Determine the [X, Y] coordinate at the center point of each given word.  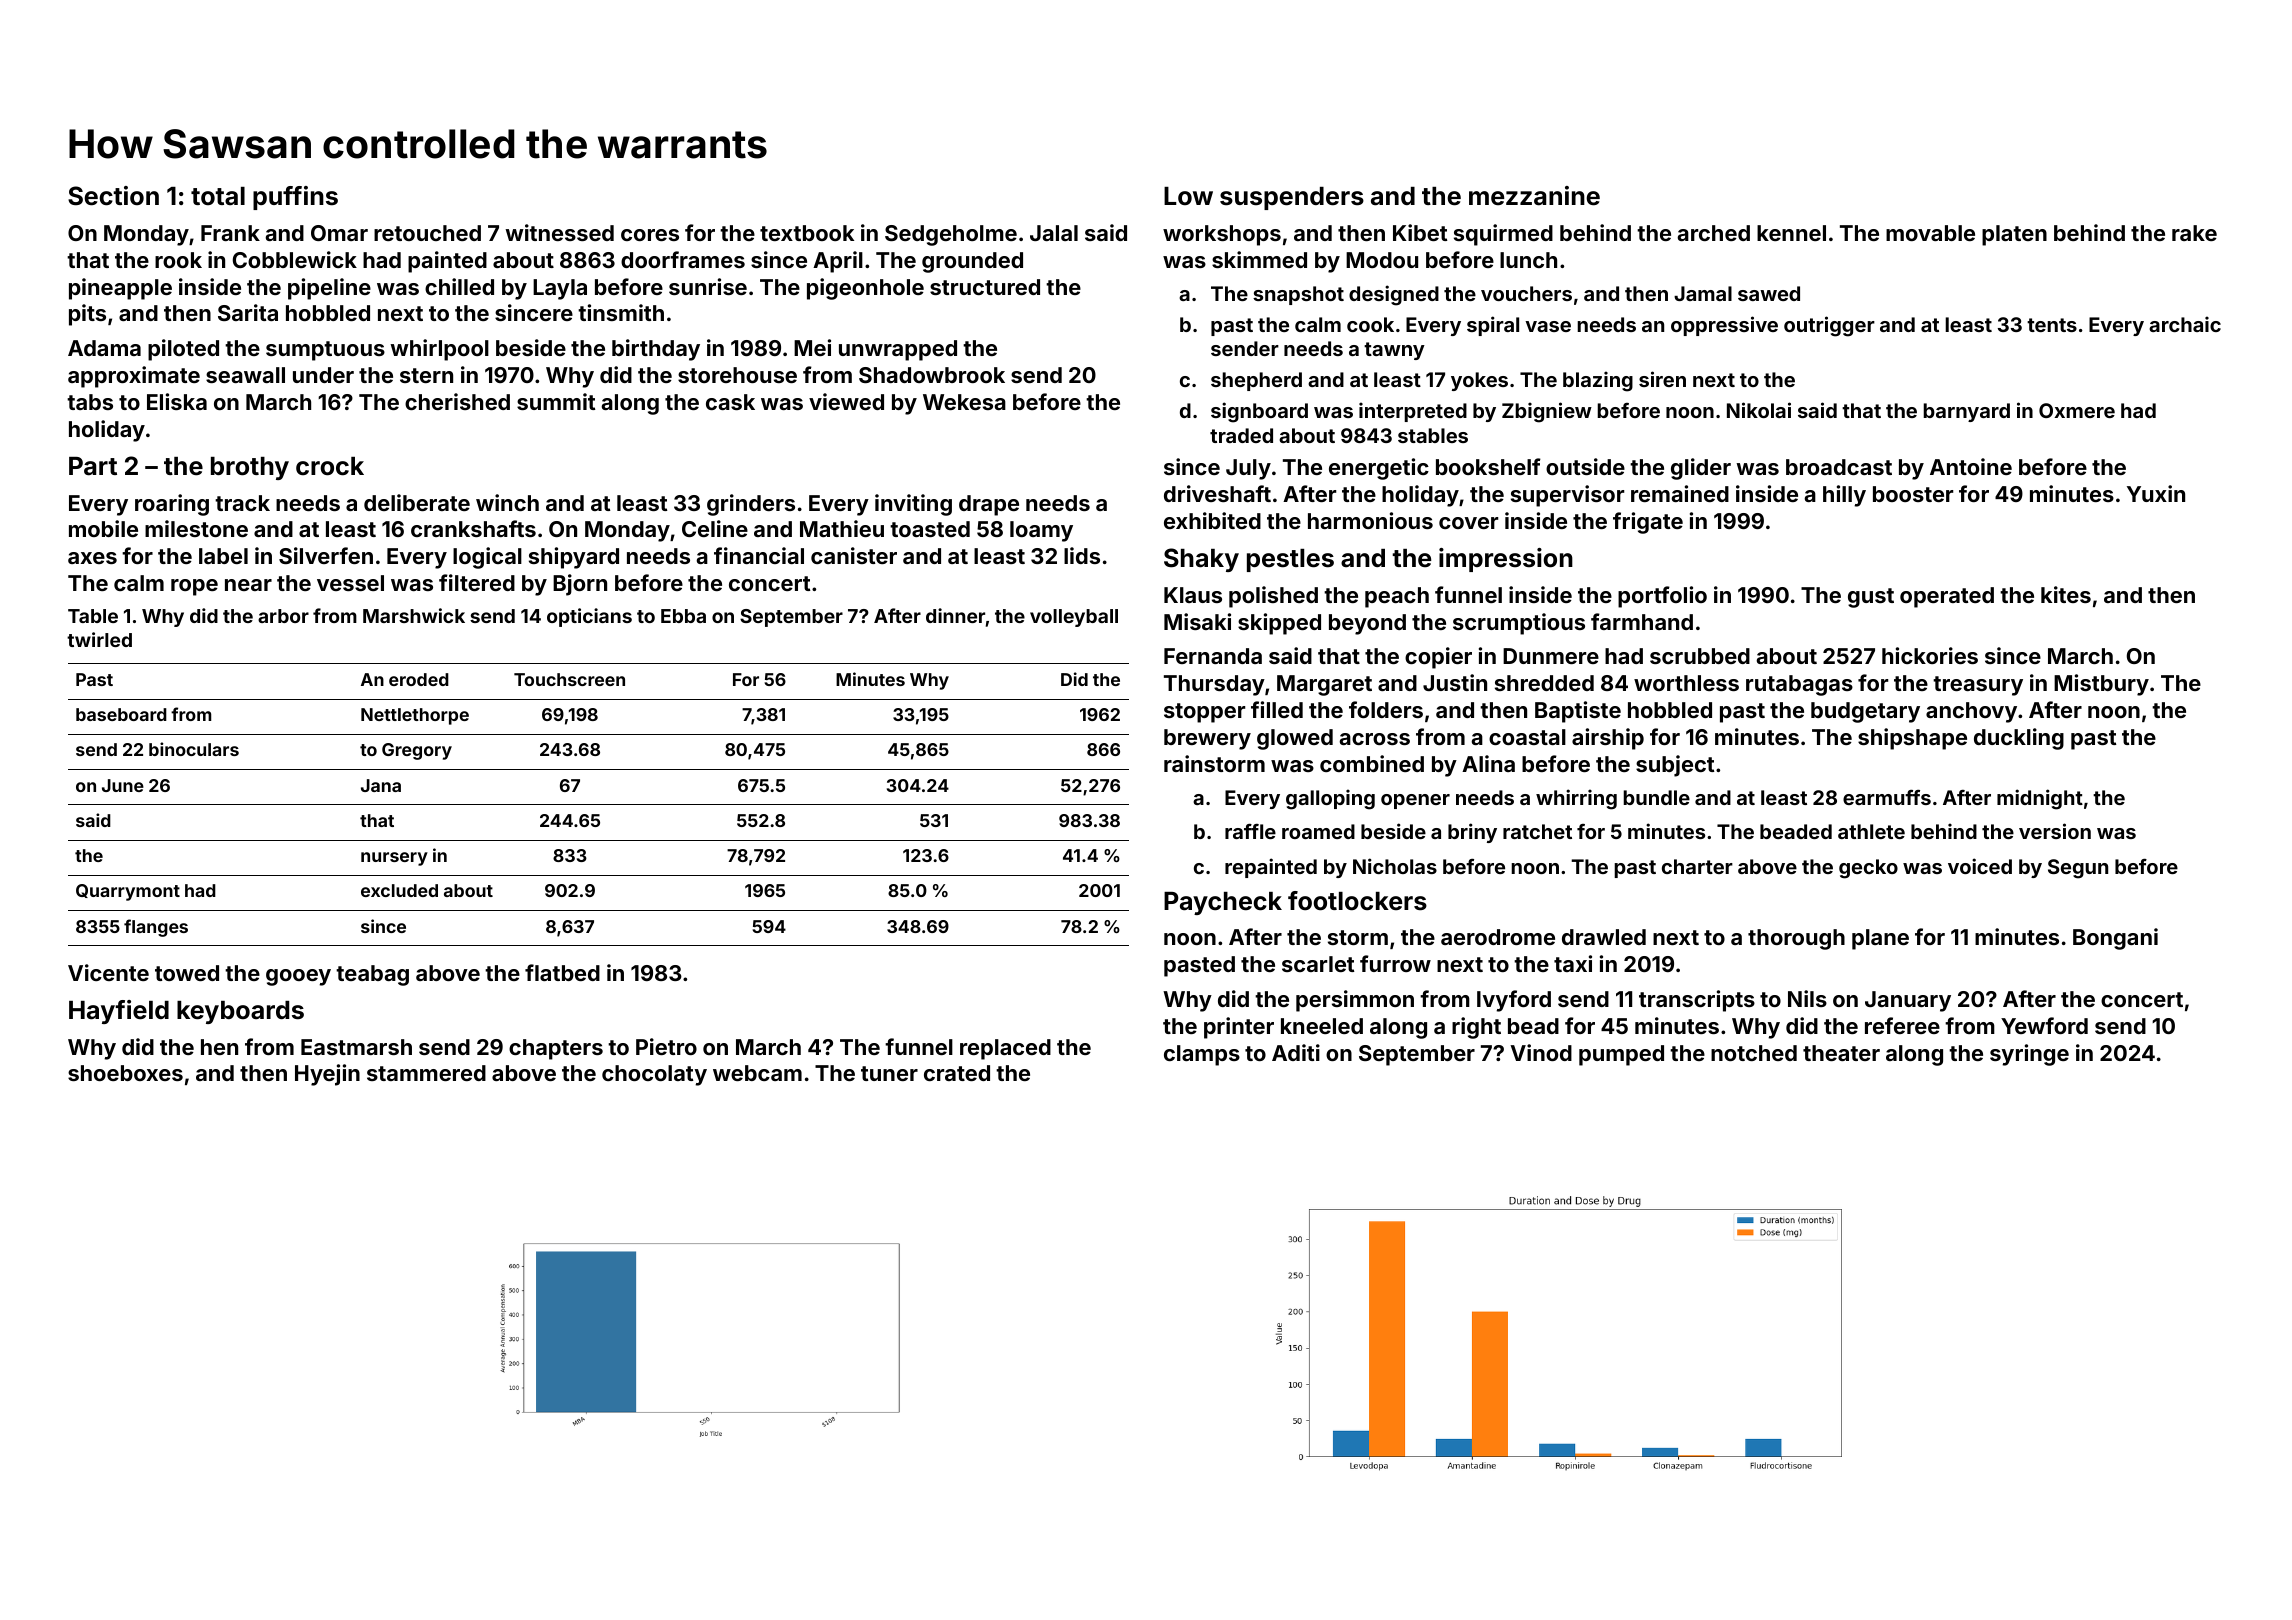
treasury [1978, 686]
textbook [807, 233]
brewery [1207, 739]
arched [1713, 233]
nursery [394, 859]
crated [957, 1073]
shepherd [1256, 381]
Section [113, 196]
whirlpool [439, 350]
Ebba [683, 616]
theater [1841, 1053]
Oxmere [2077, 410]
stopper [1204, 713]
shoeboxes [125, 1073]
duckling [2019, 739]
